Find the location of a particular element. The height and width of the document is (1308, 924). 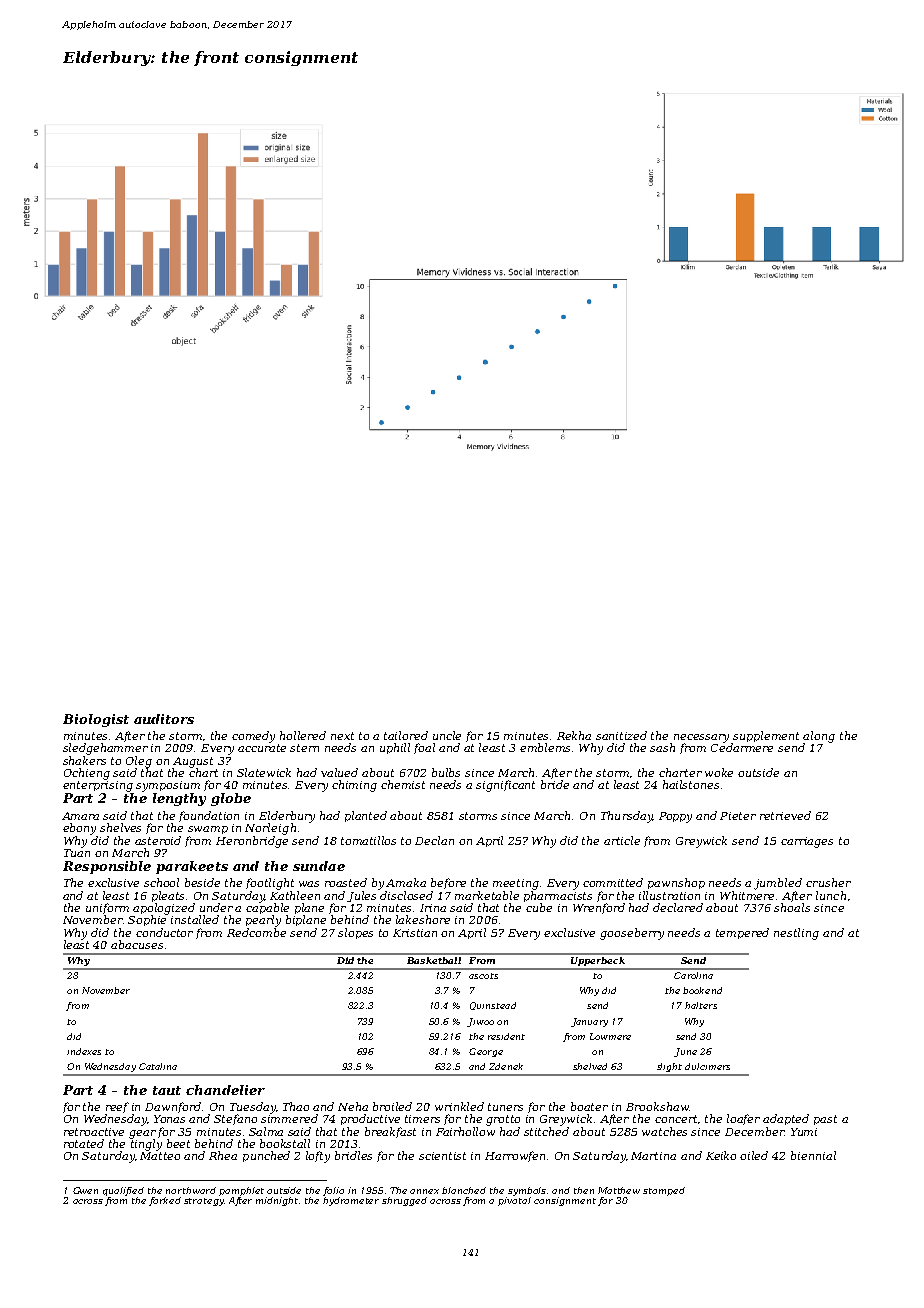

necessary is located at coordinates (701, 738).
